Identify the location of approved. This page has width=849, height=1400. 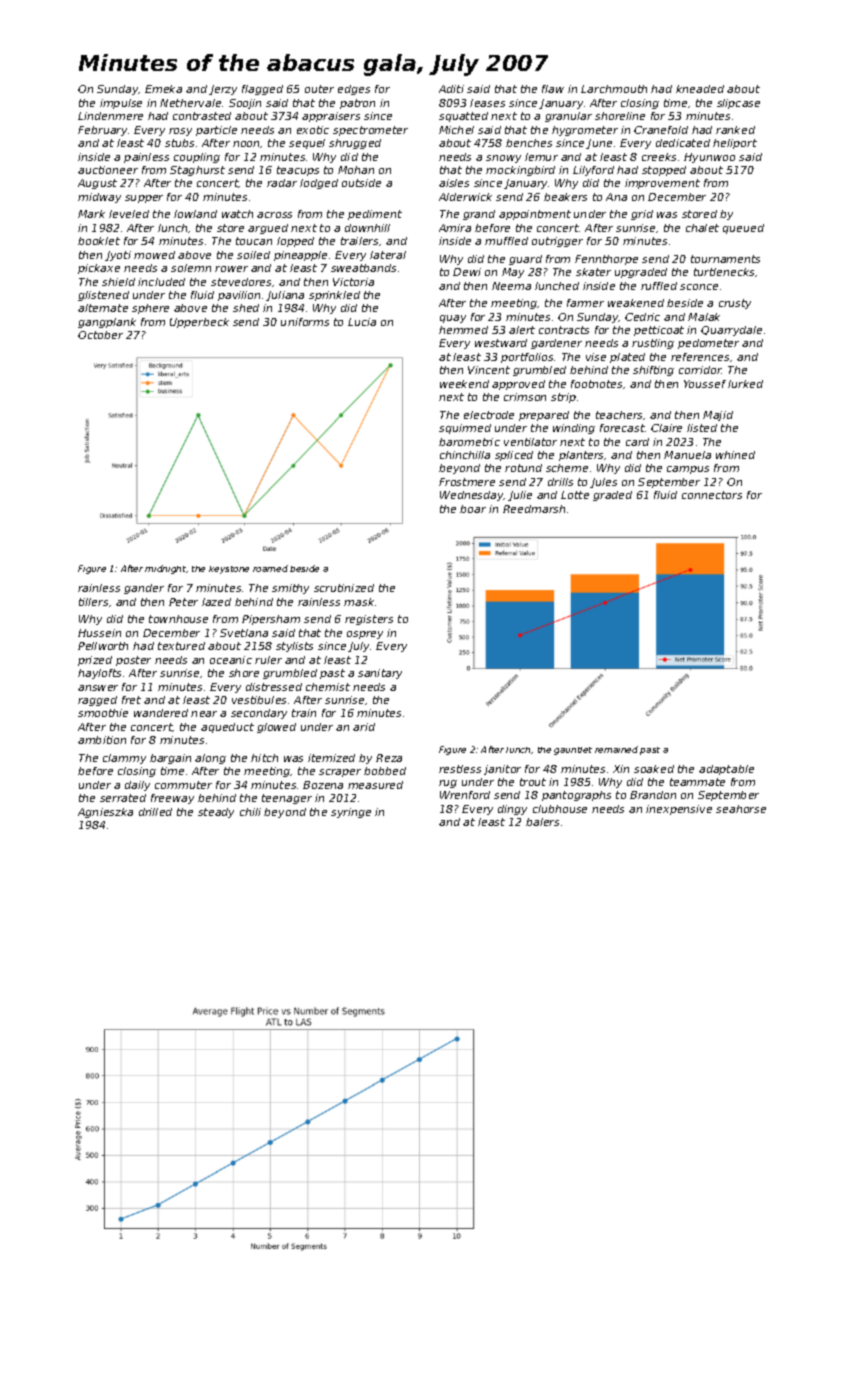
(518, 385).
